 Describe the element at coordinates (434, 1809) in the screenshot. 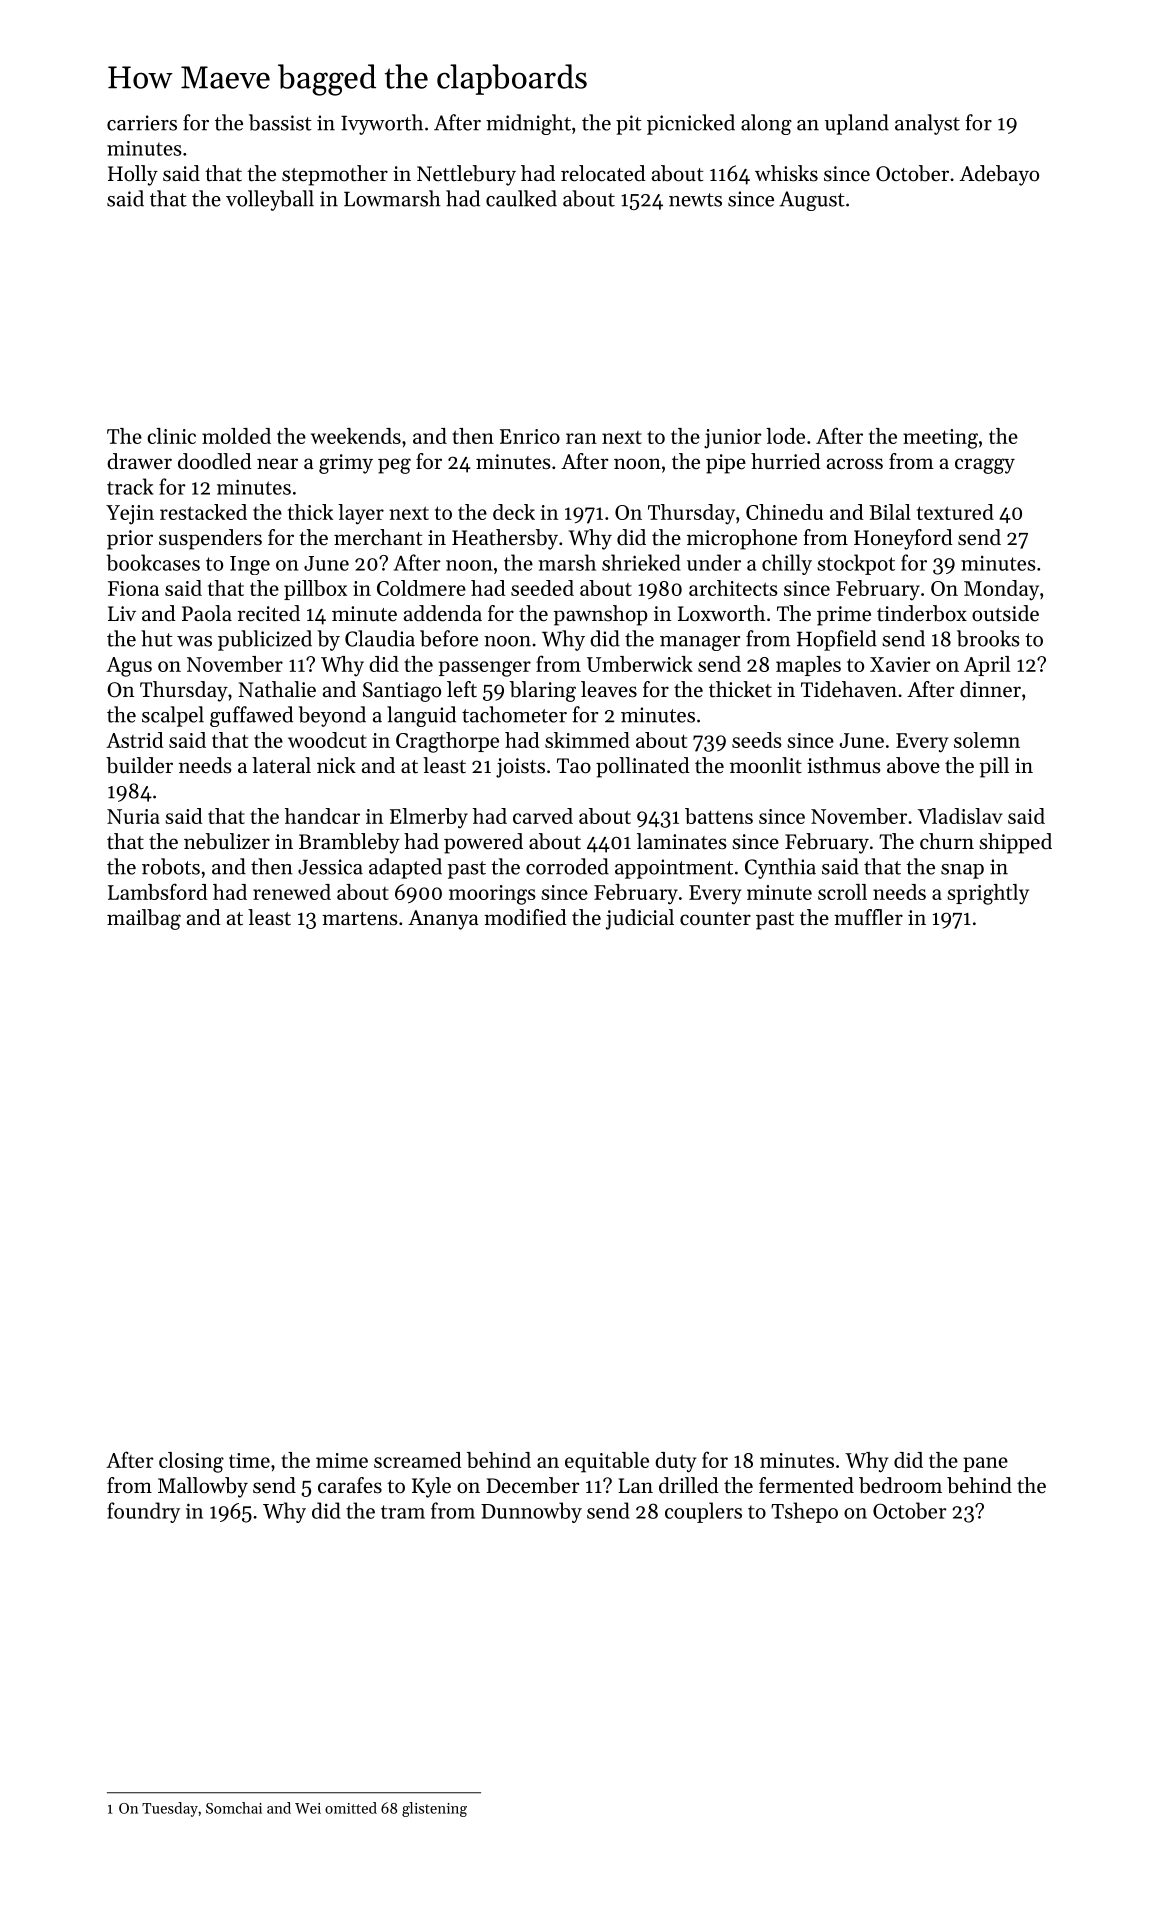

I see `glistening` at that location.
